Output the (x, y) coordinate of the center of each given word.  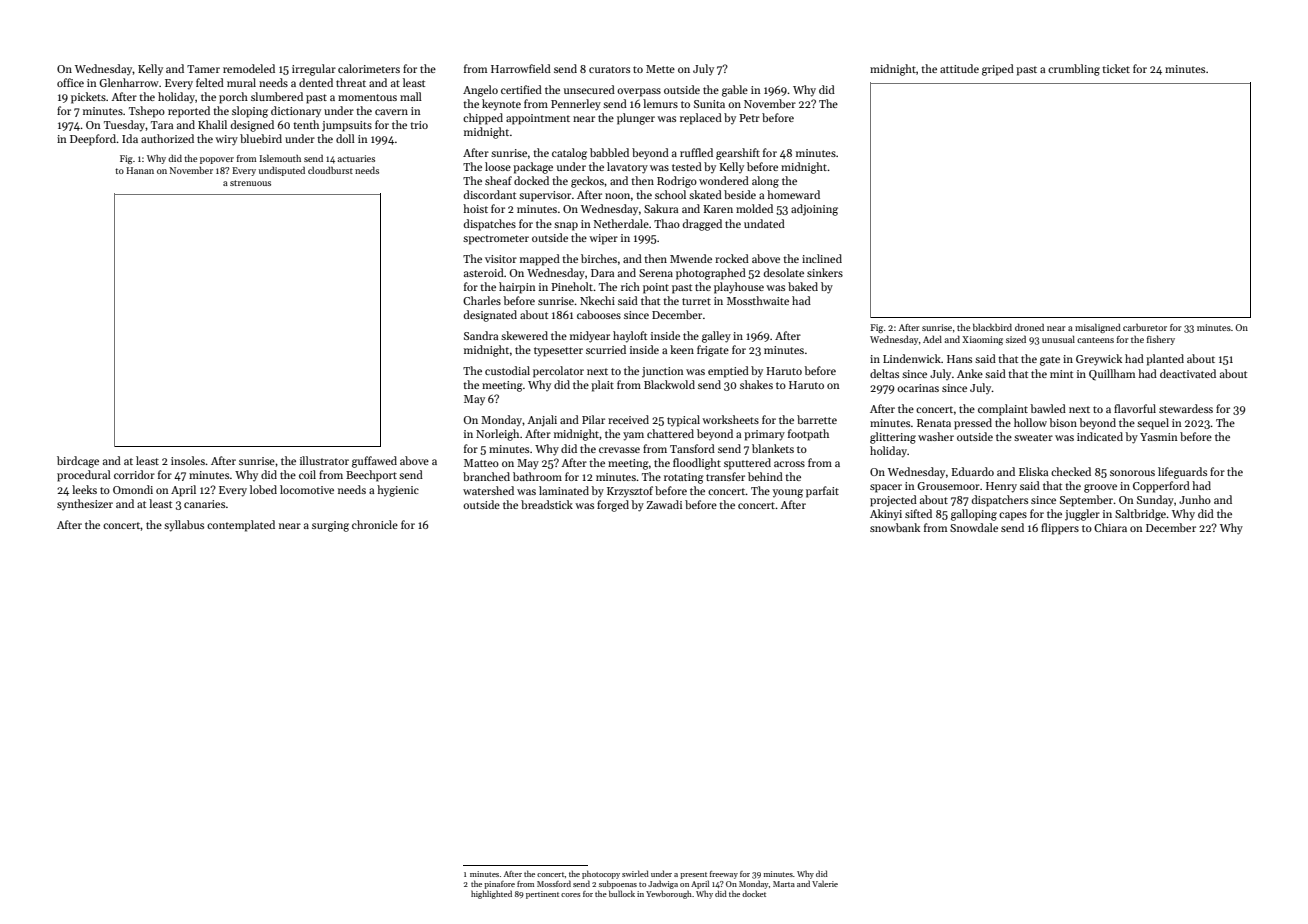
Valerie (825, 883)
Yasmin (1159, 437)
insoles (188, 460)
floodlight (697, 464)
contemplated (241, 526)
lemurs (660, 103)
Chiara (1110, 527)
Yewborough (669, 894)
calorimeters (369, 68)
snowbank (895, 527)
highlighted (491, 894)
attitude (959, 68)
